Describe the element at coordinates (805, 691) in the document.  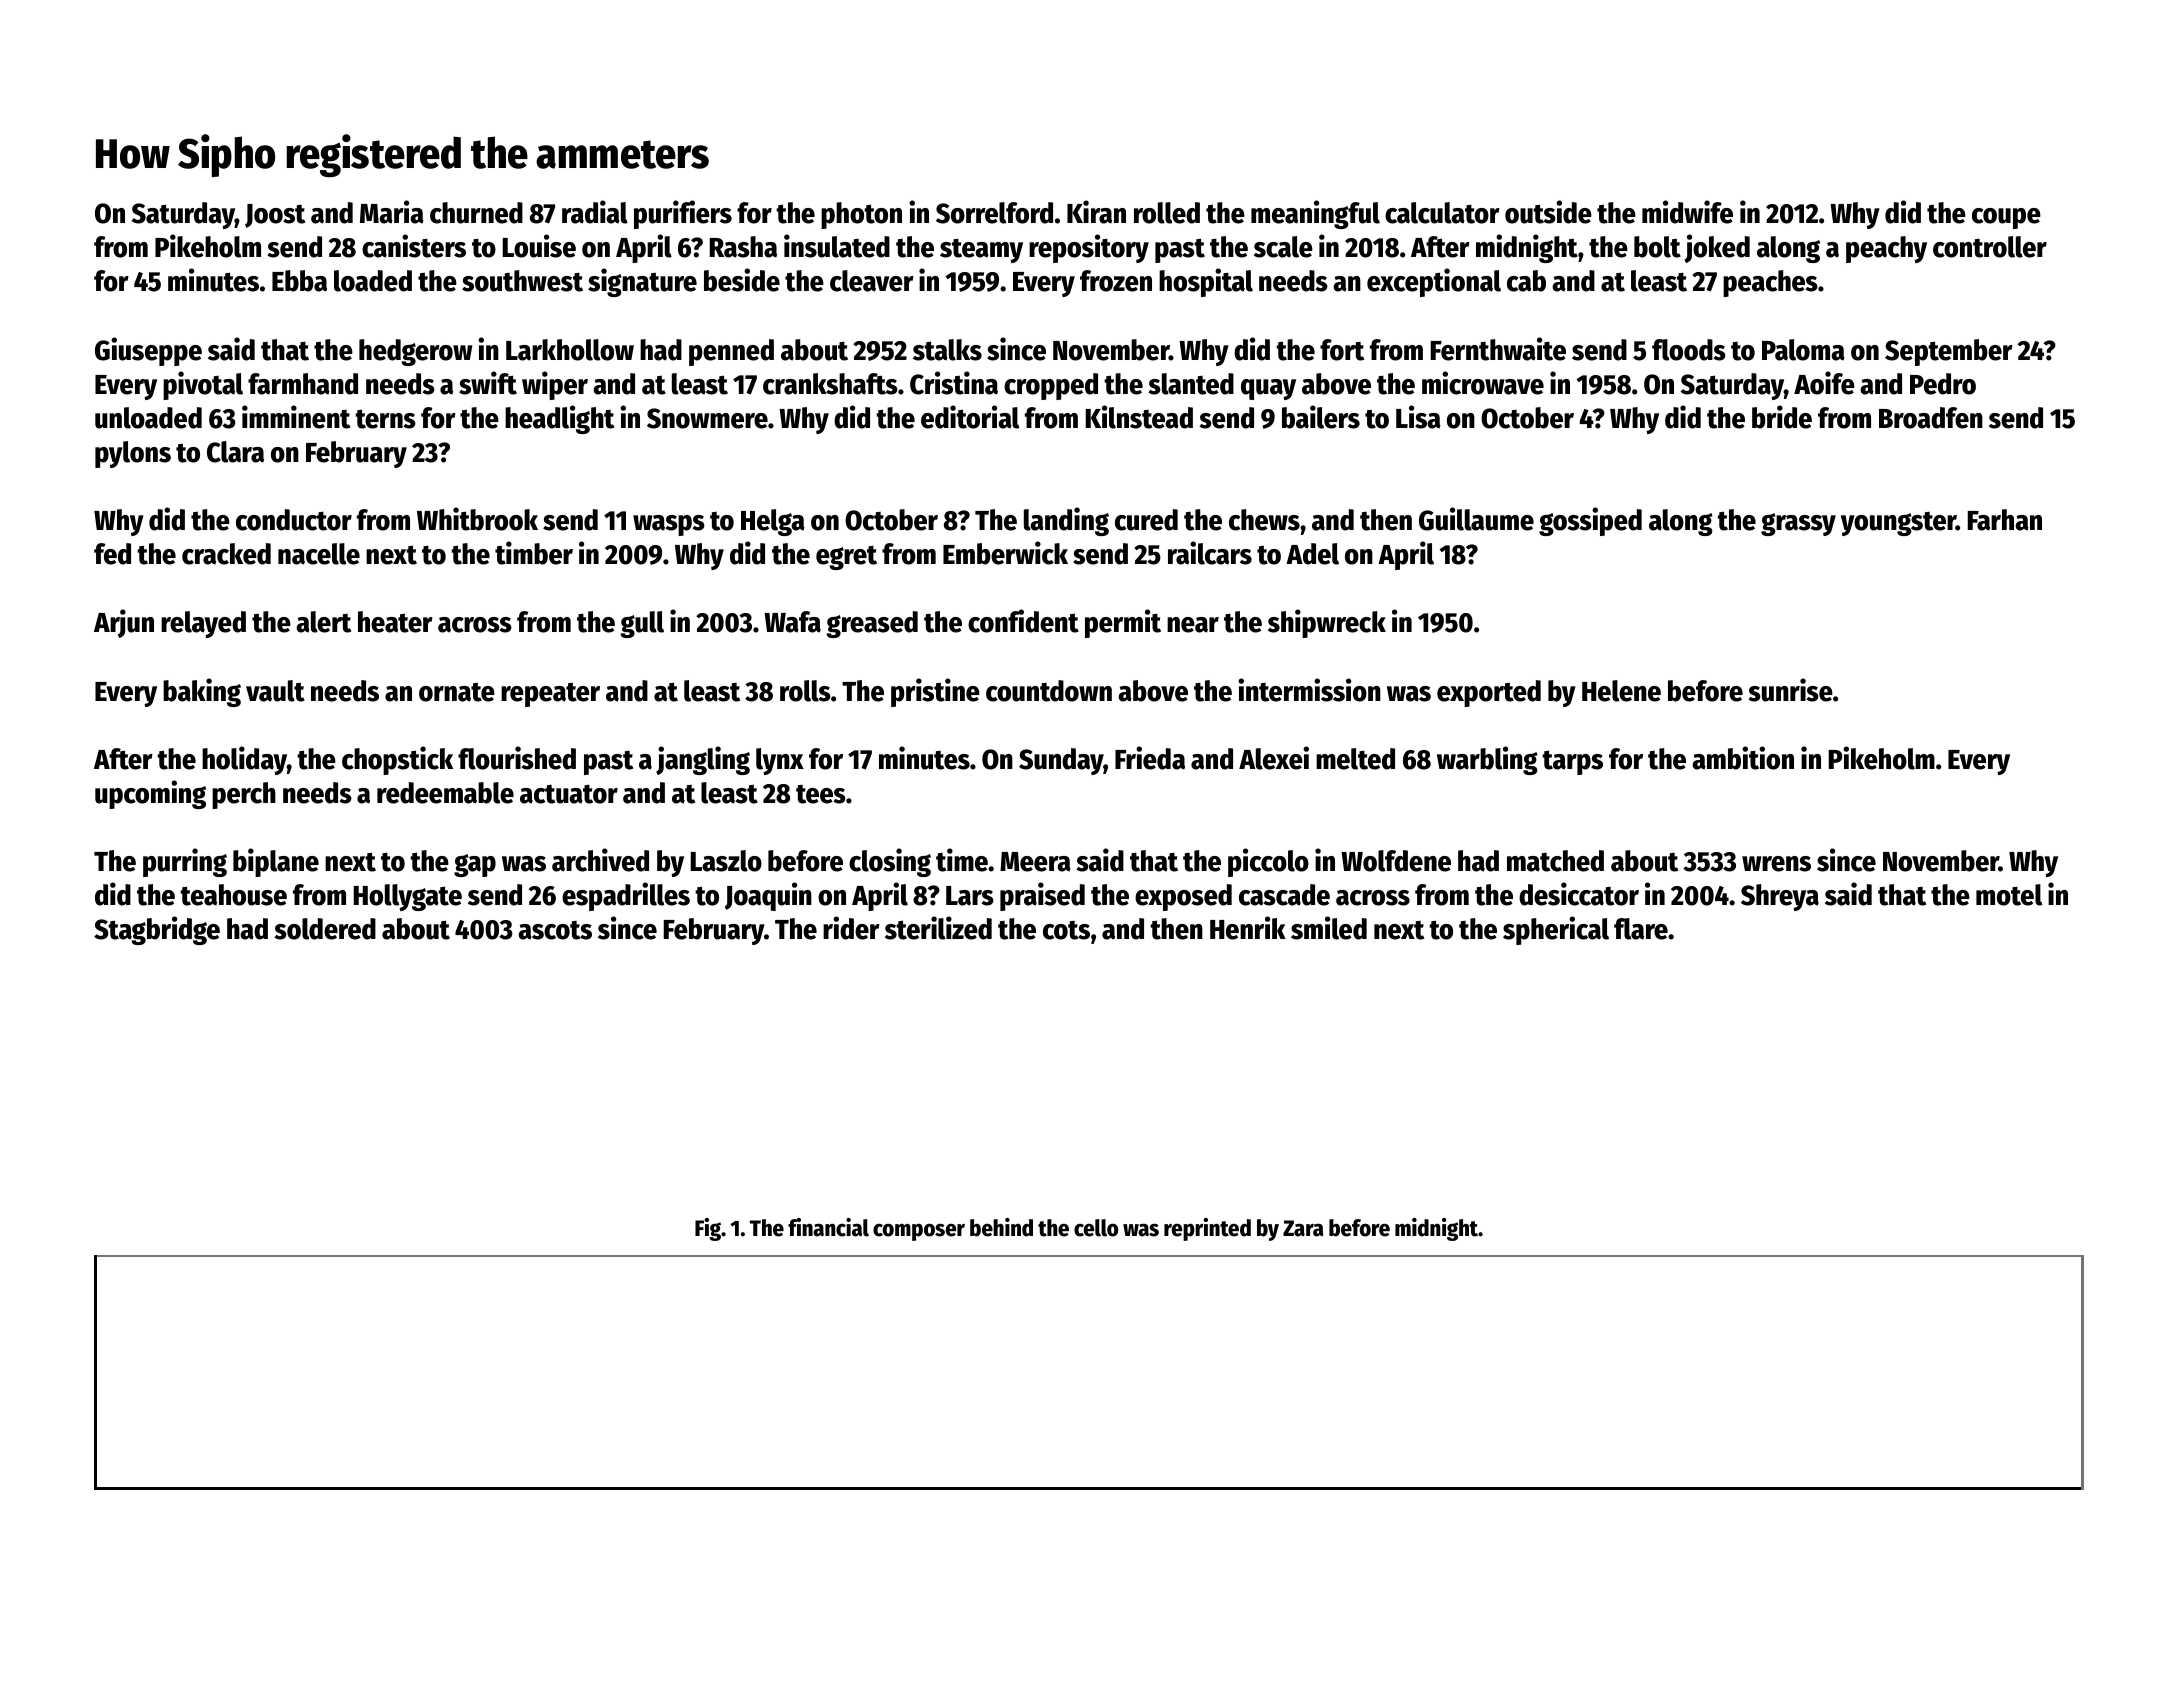
I see `rolls` at that location.
